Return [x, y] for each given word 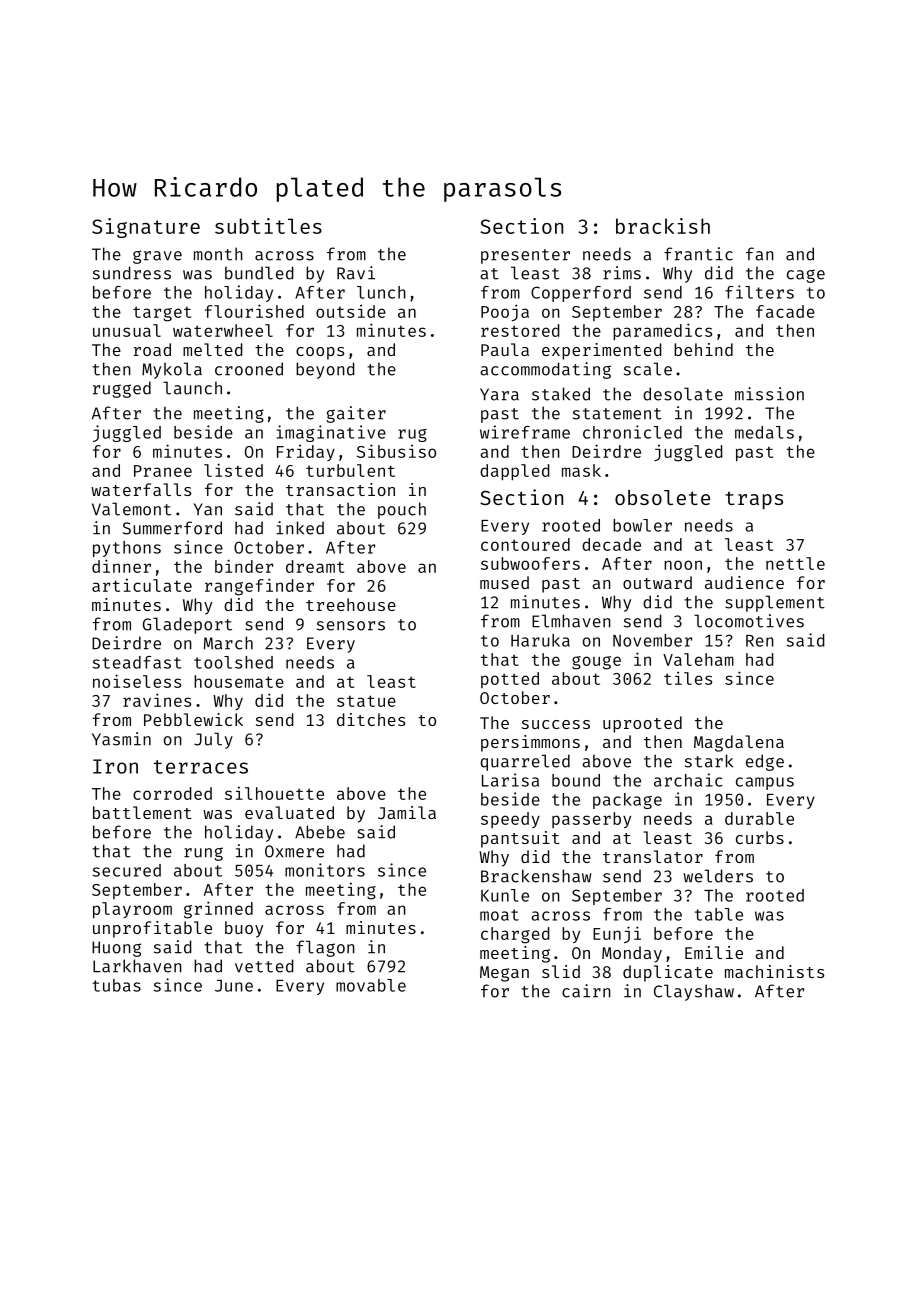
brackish [663, 226]
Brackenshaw [536, 876]
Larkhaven [137, 966]
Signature [146, 228]
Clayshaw [694, 992]
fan [760, 254]
